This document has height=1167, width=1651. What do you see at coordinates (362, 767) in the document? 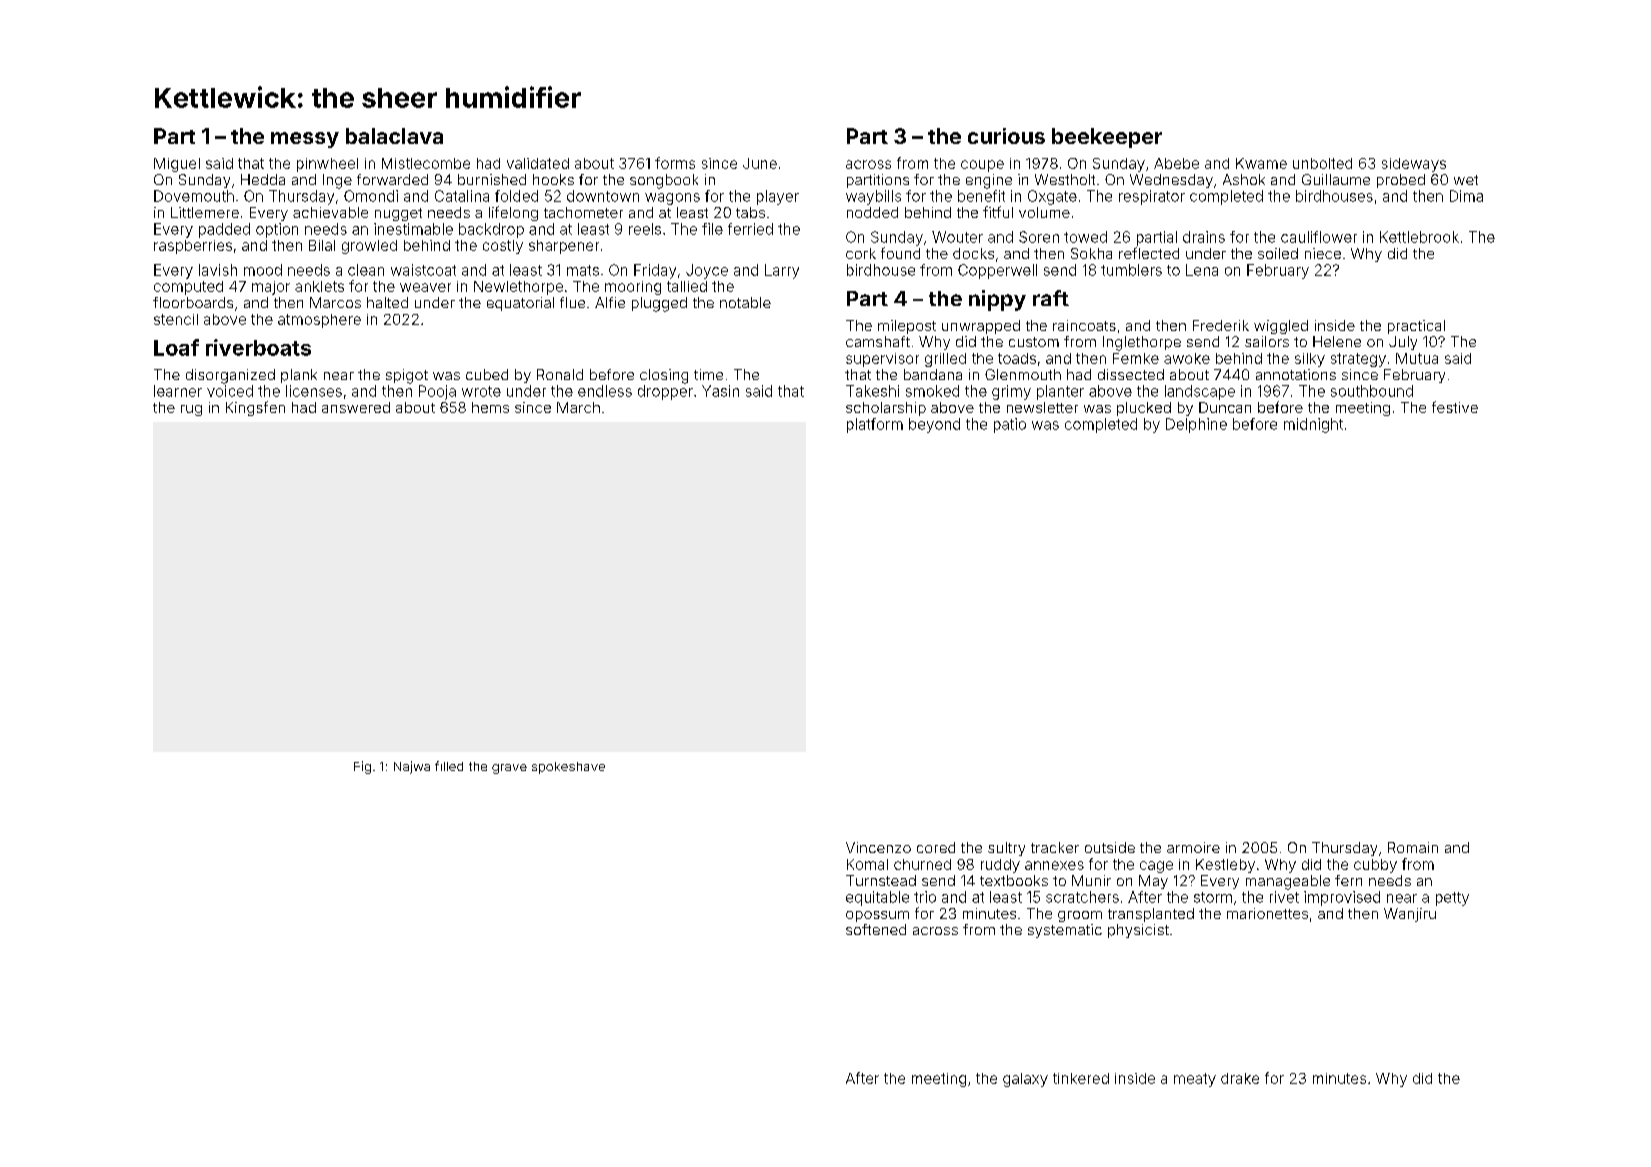
I see `Fig` at bounding box center [362, 767].
